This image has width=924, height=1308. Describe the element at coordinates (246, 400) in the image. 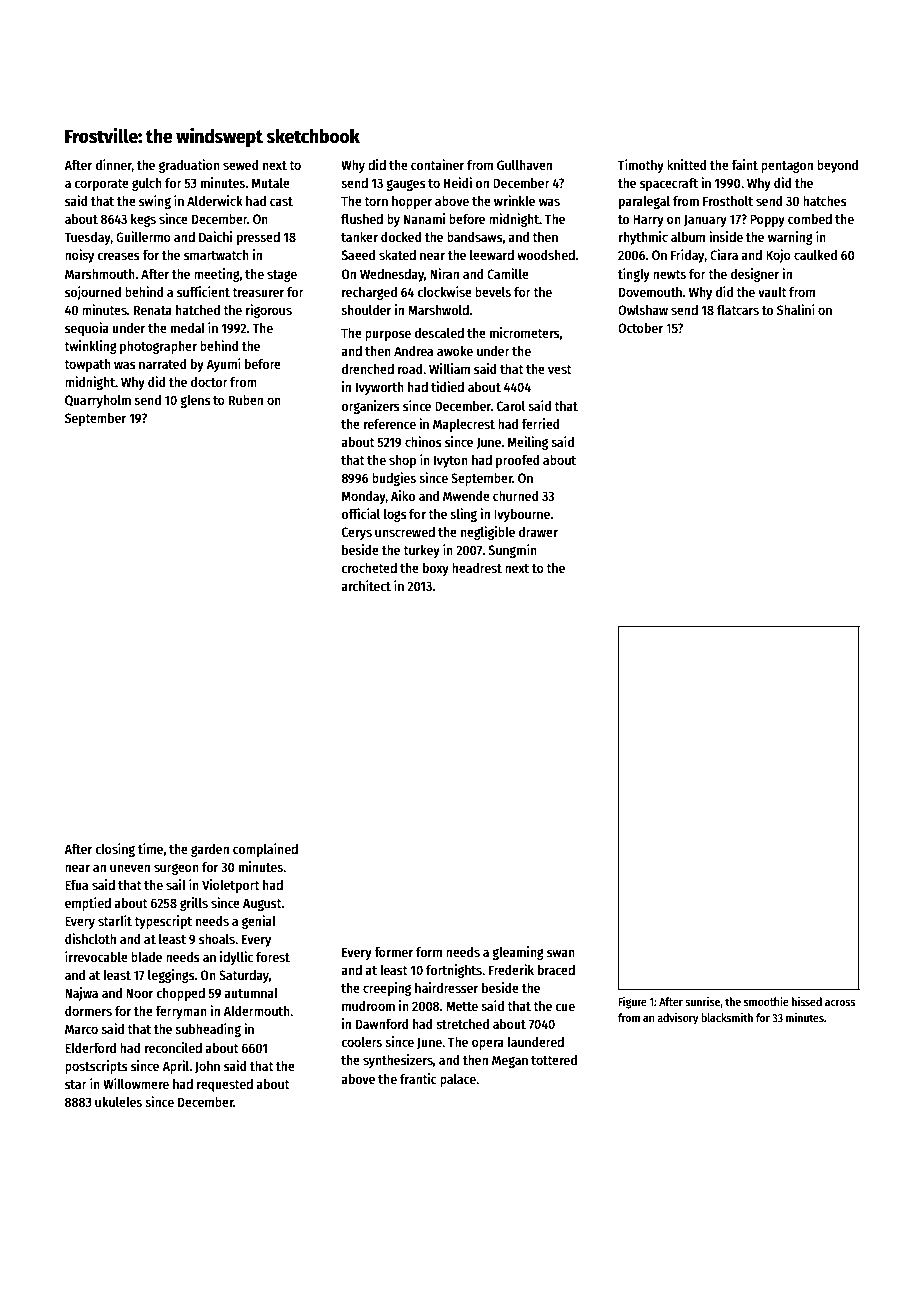

I see `Ruben` at that location.
